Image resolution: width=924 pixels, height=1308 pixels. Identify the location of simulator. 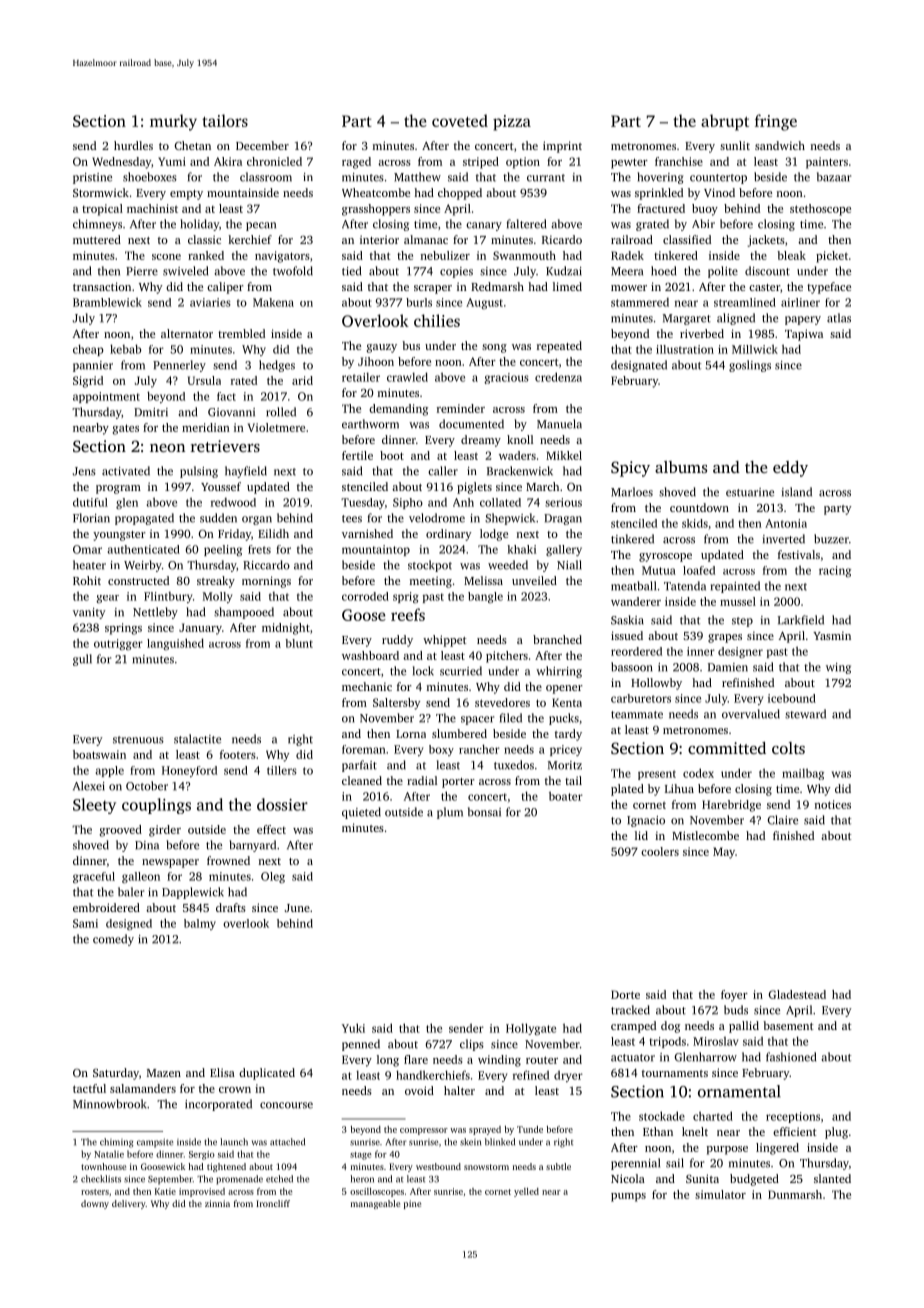
(720, 1194).
